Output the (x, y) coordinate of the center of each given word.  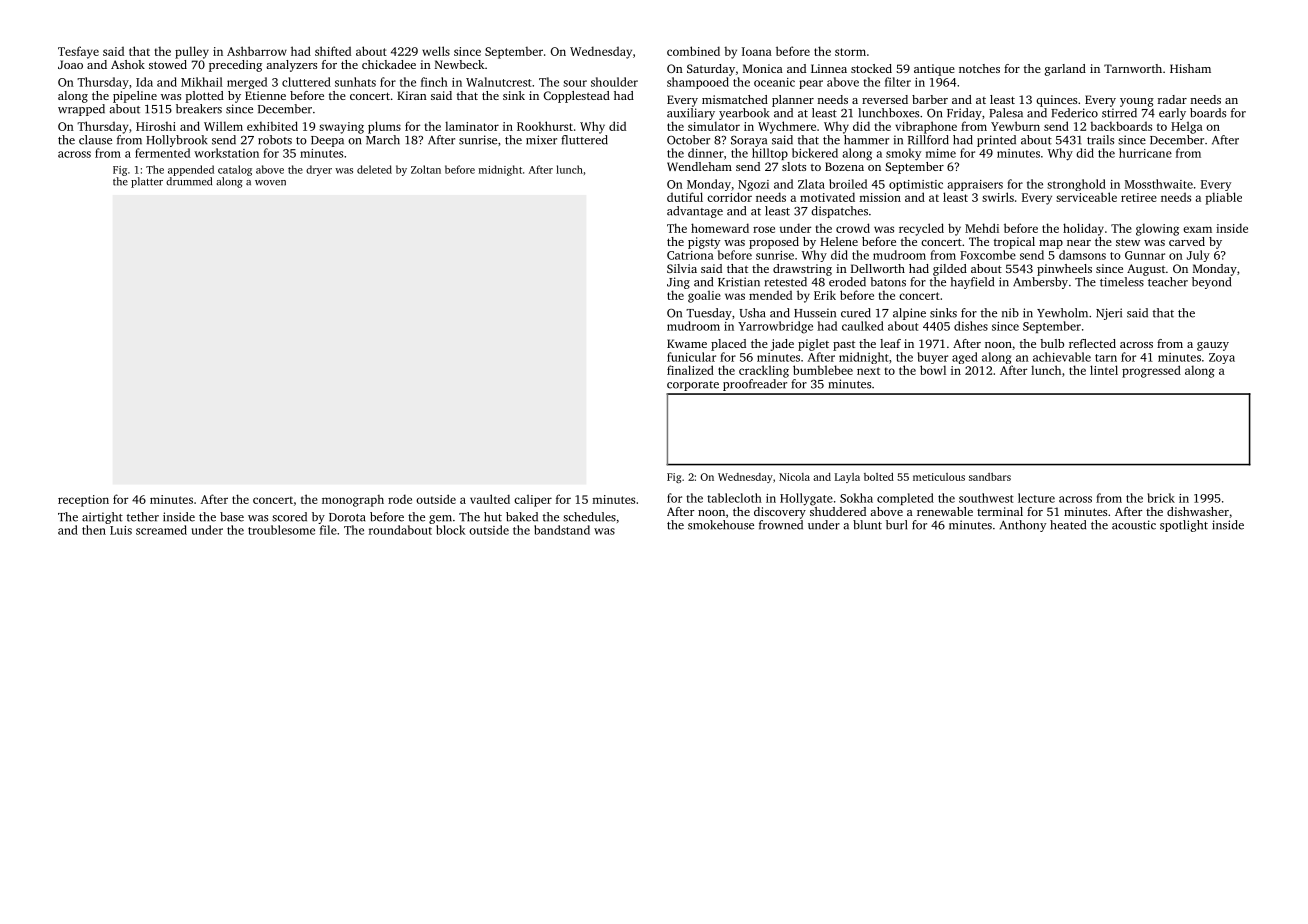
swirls (998, 197)
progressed (1151, 371)
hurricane (1145, 153)
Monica (763, 68)
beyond (1211, 283)
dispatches (839, 212)
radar (1172, 99)
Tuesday (709, 314)
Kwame (687, 343)
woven (270, 183)
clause (95, 140)
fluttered (584, 140)
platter (147, 182)
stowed (168, 64)
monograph (353, 501)
